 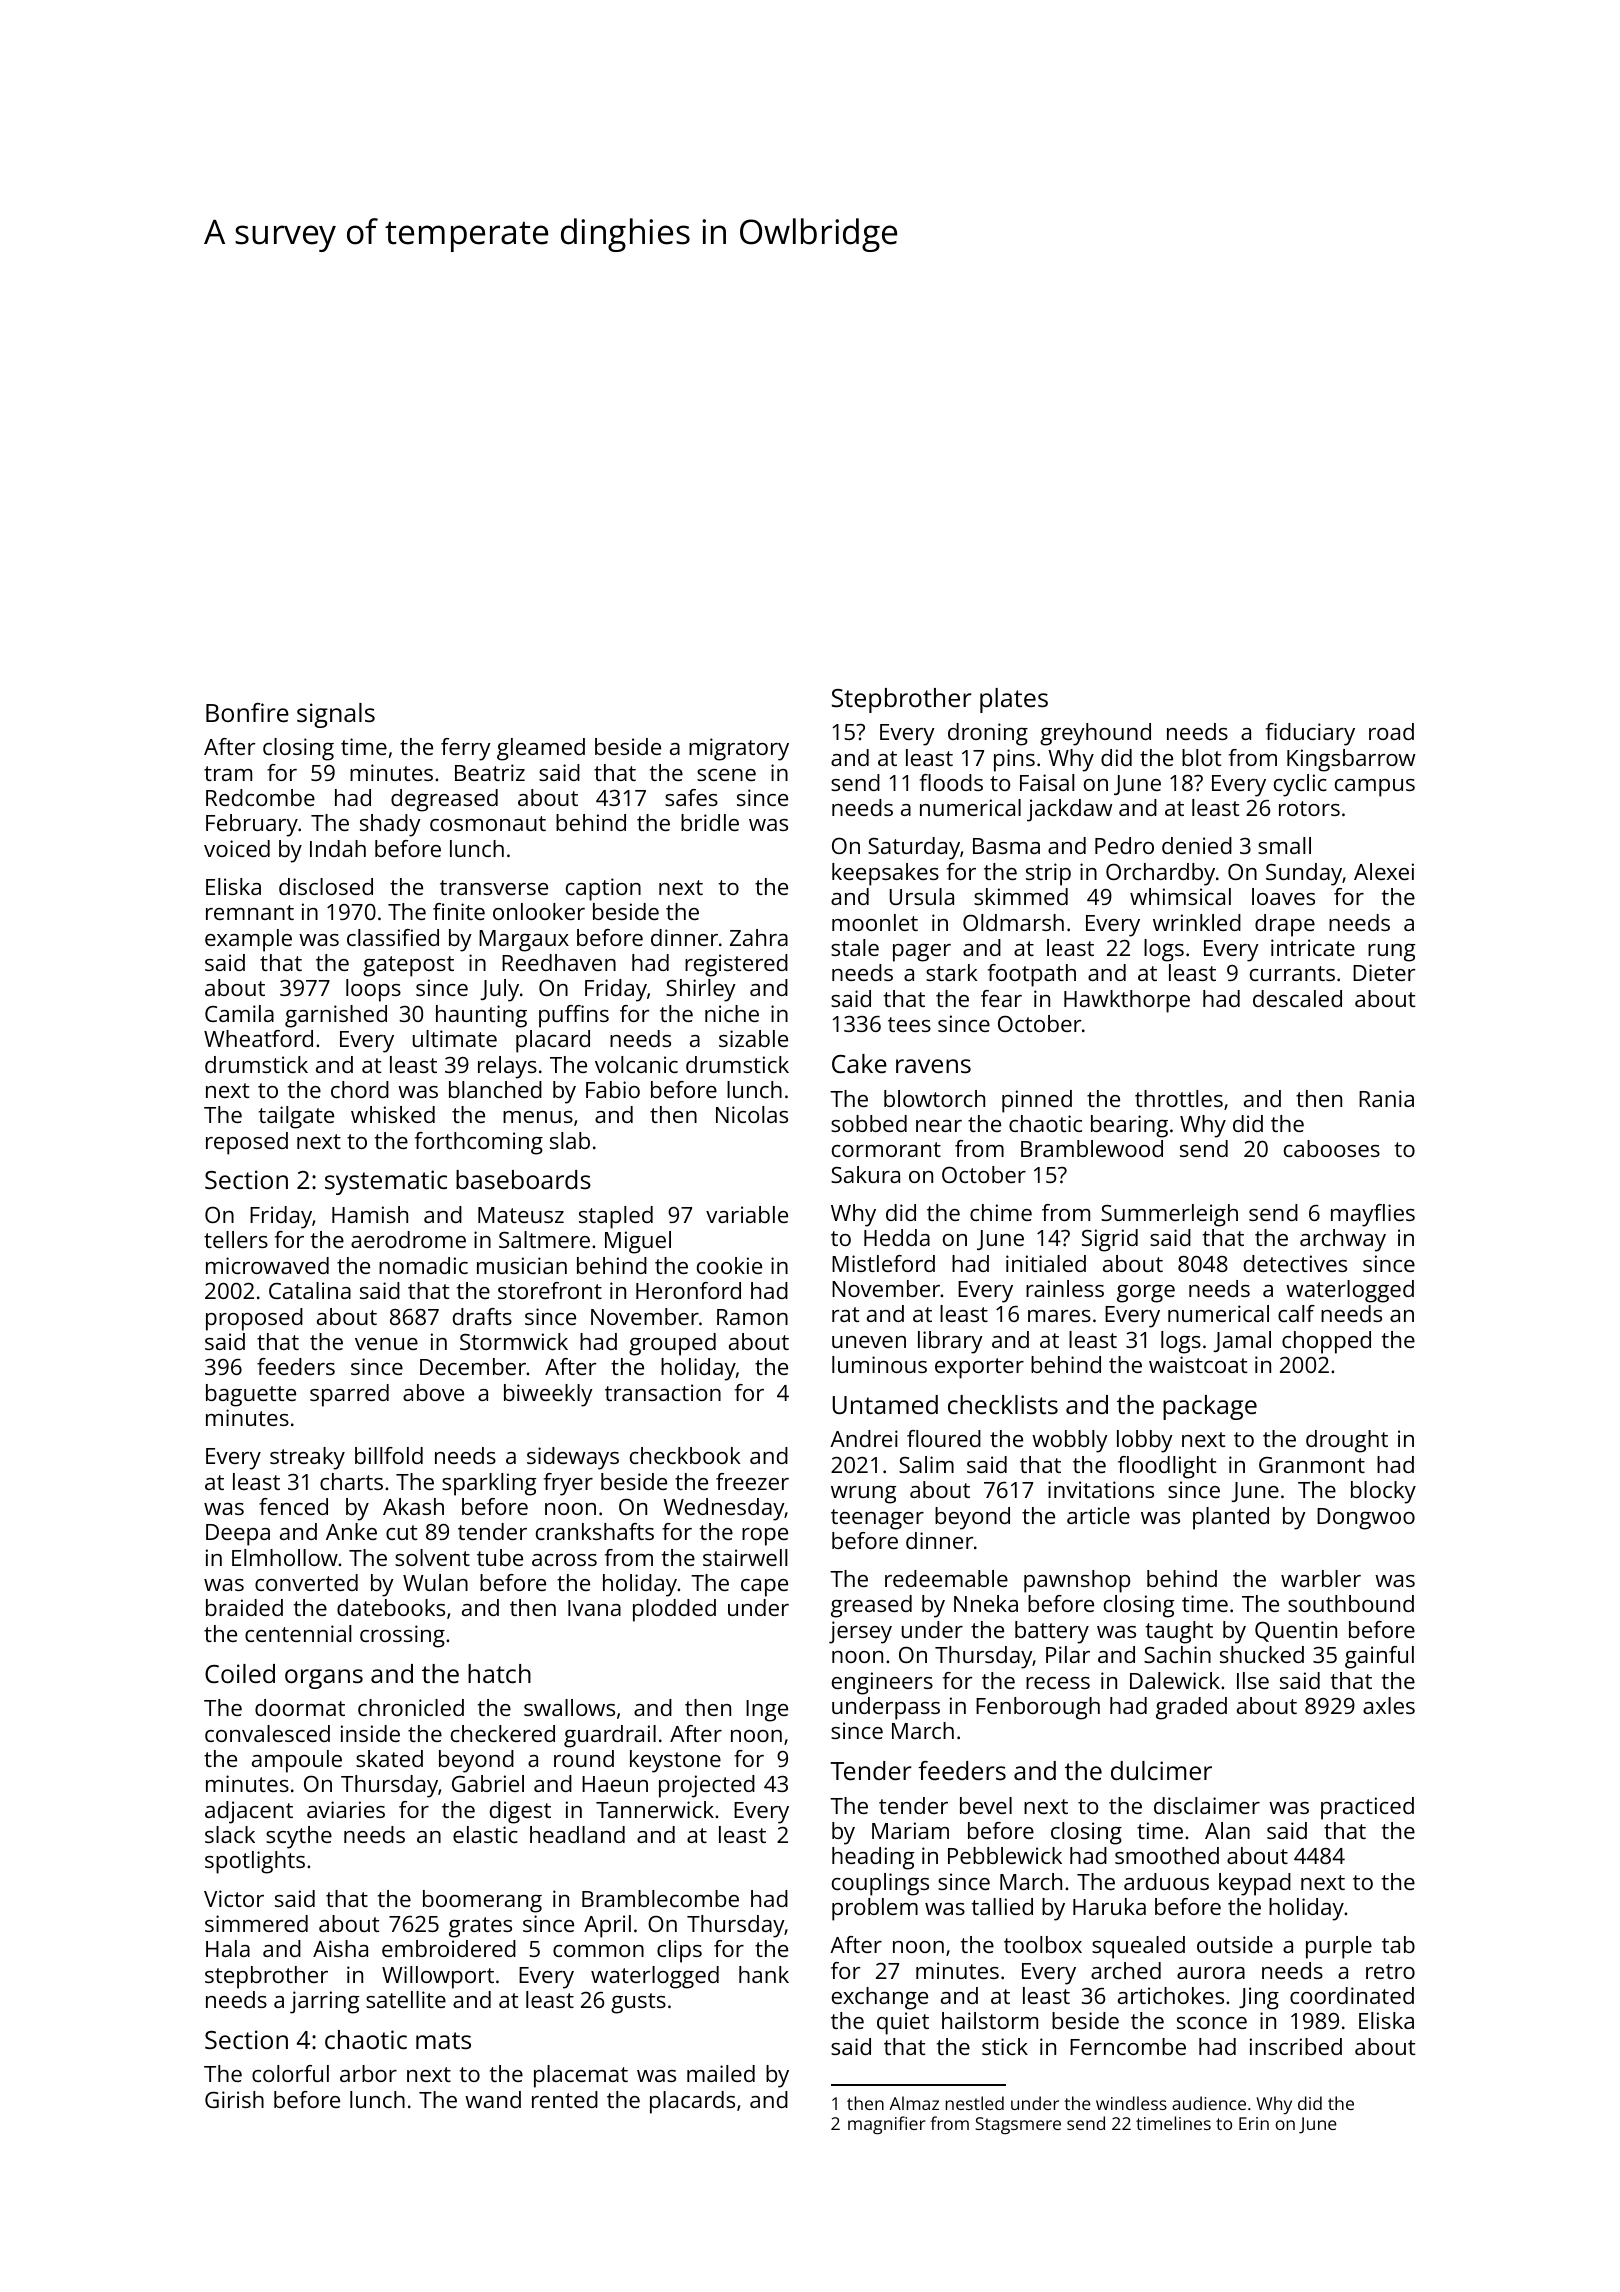 I want to click on Redcombe, so click(x=260, y=797).
